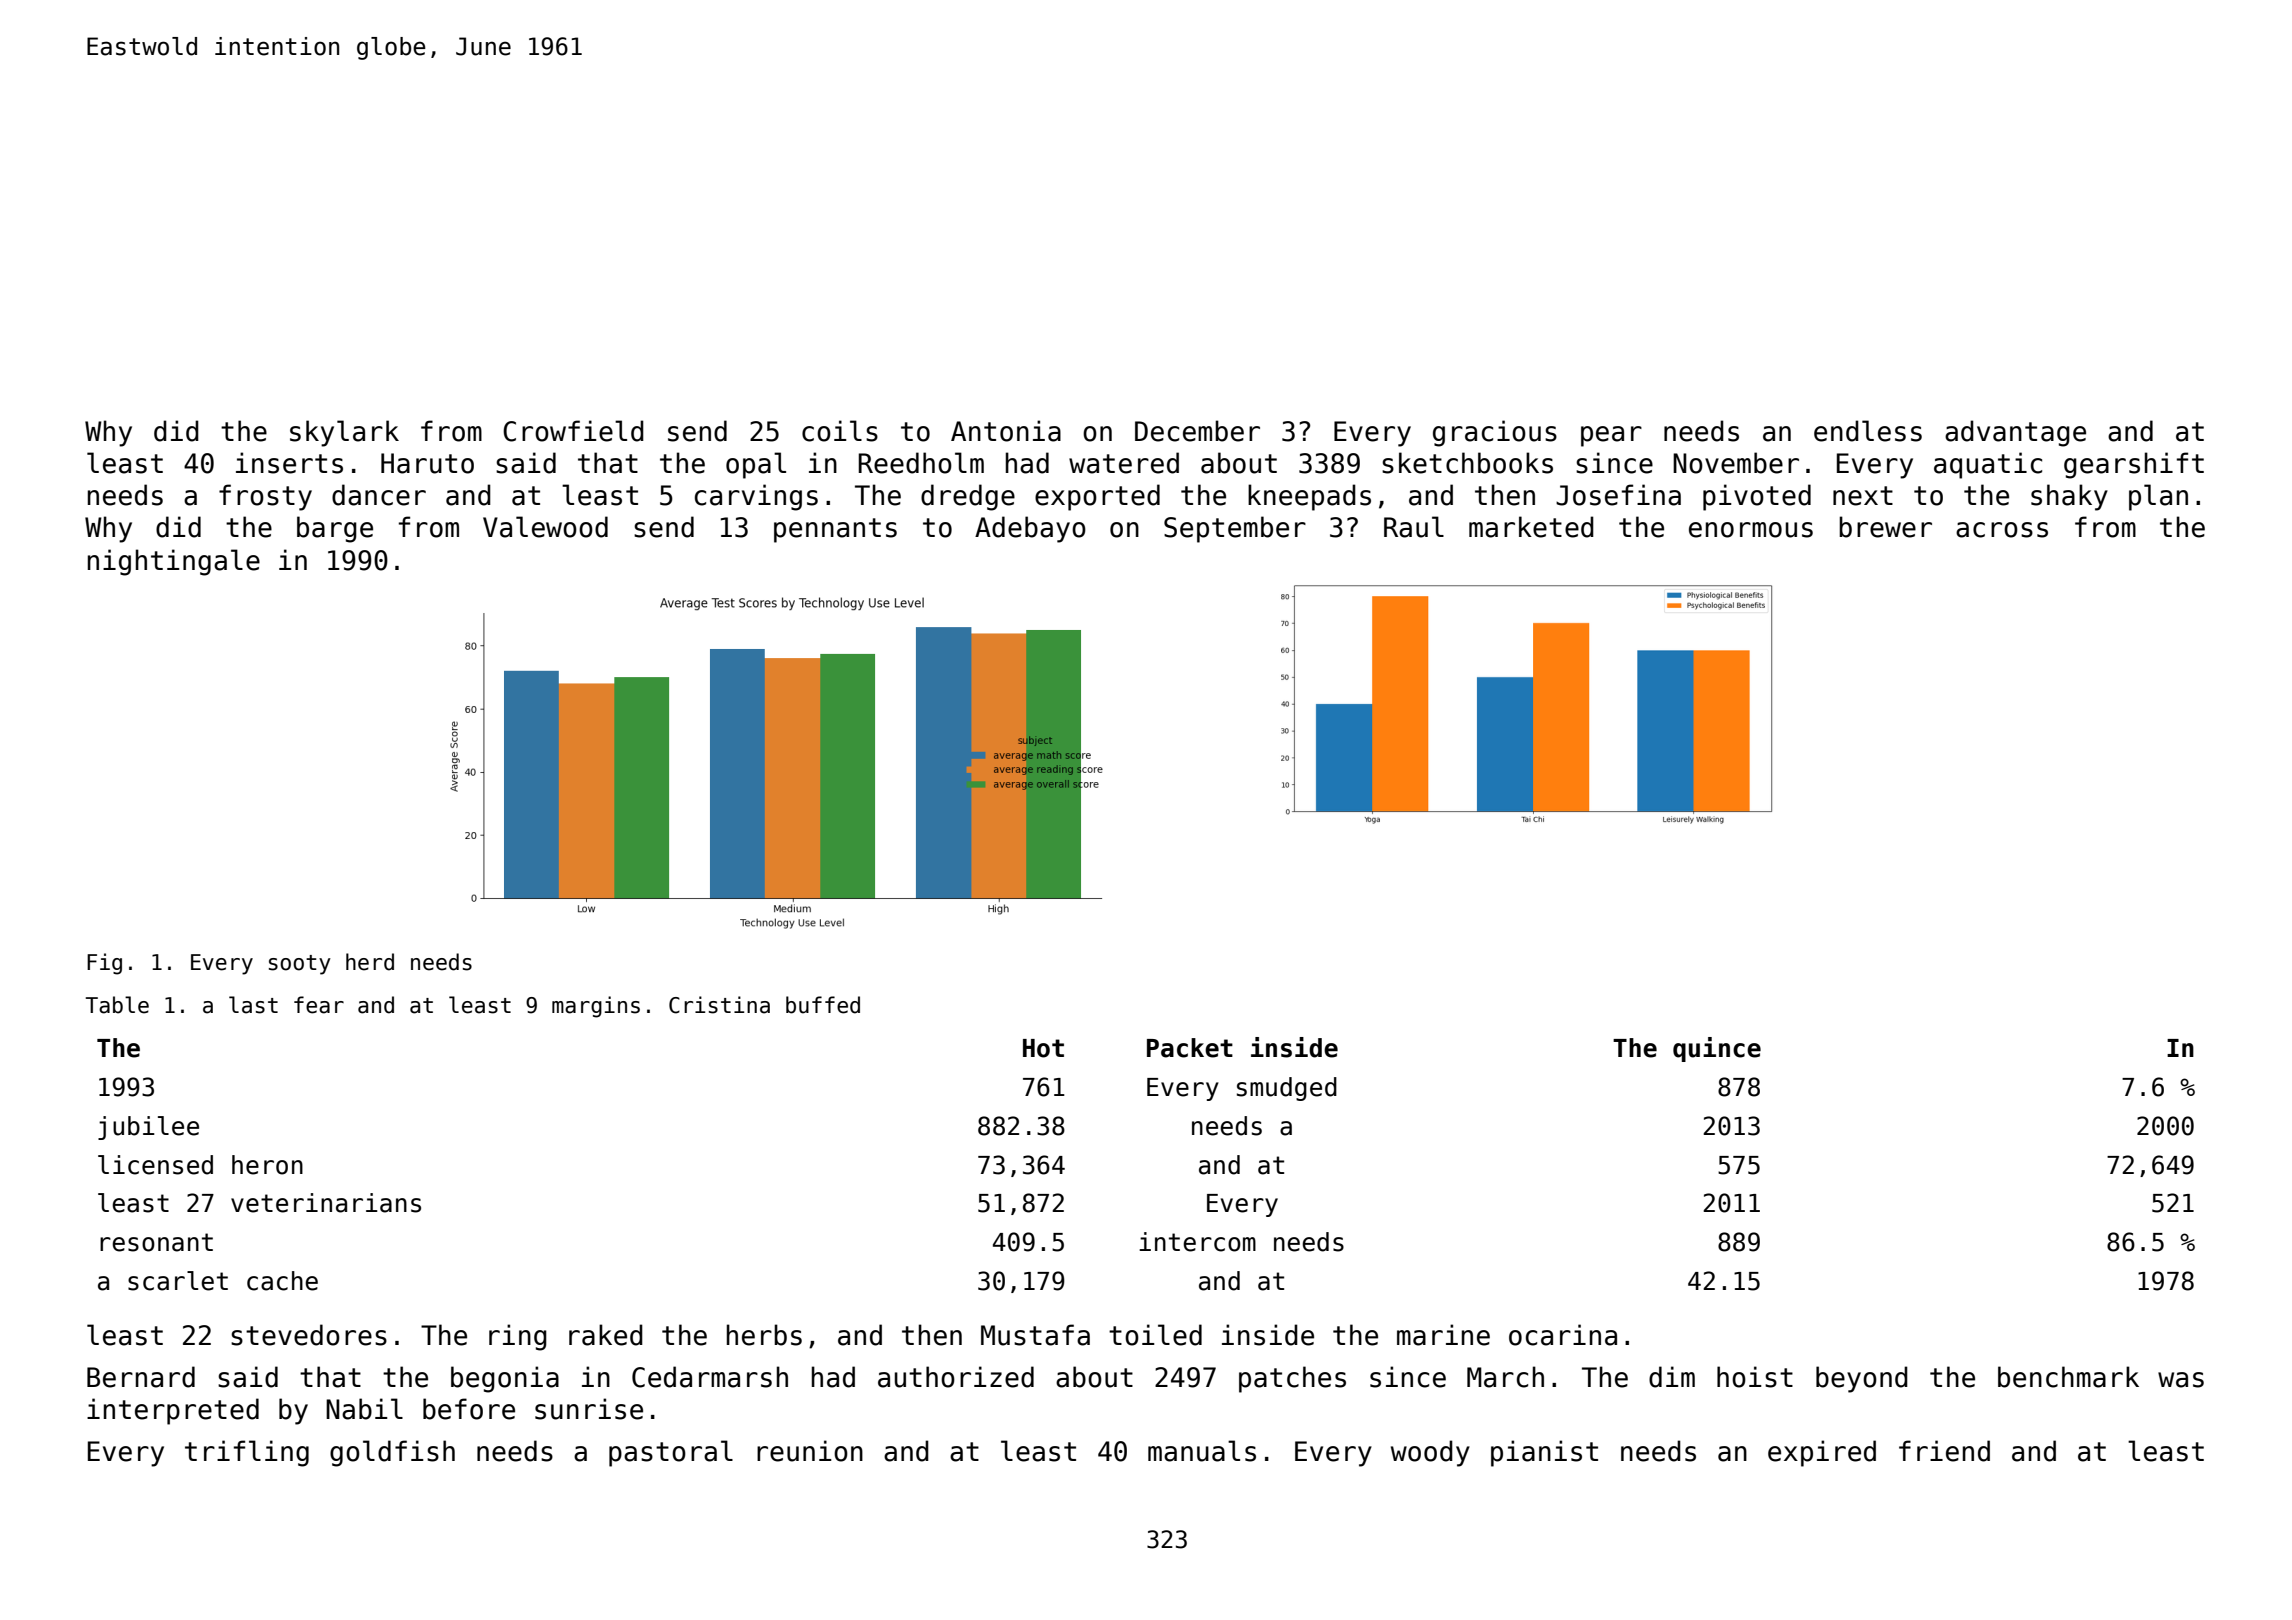 This screenshot has height=1620, width=2292. Describe the element at coordinates (1467, 463) in the screenshot. I see `sketchbooks` at that location.
